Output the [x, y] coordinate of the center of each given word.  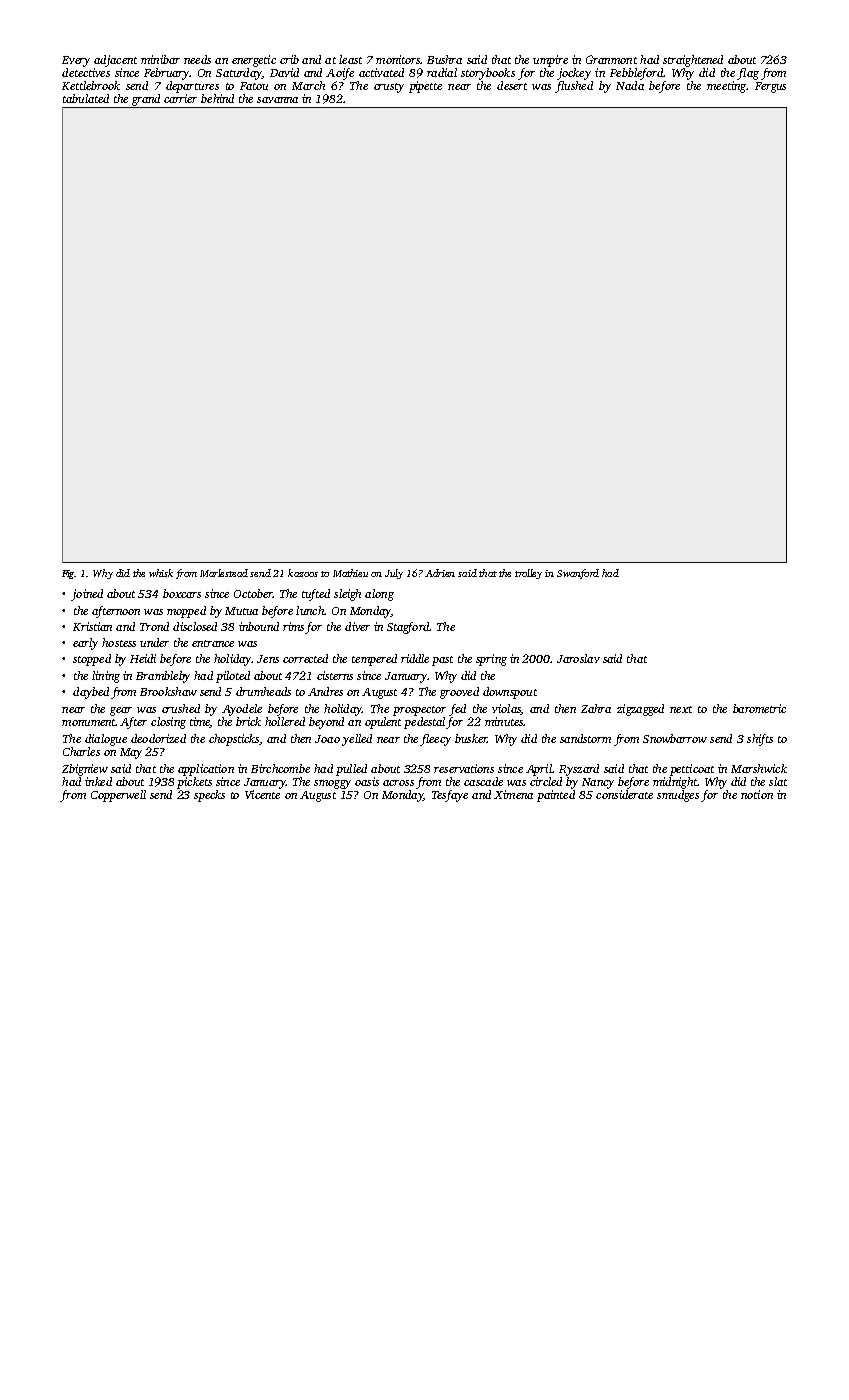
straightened [693, 61]
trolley [528, 574]
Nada [630, 85]
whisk [161, 573]
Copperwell [118, 796]
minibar [160, 59]
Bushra [444, 59]
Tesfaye [450, 796]
